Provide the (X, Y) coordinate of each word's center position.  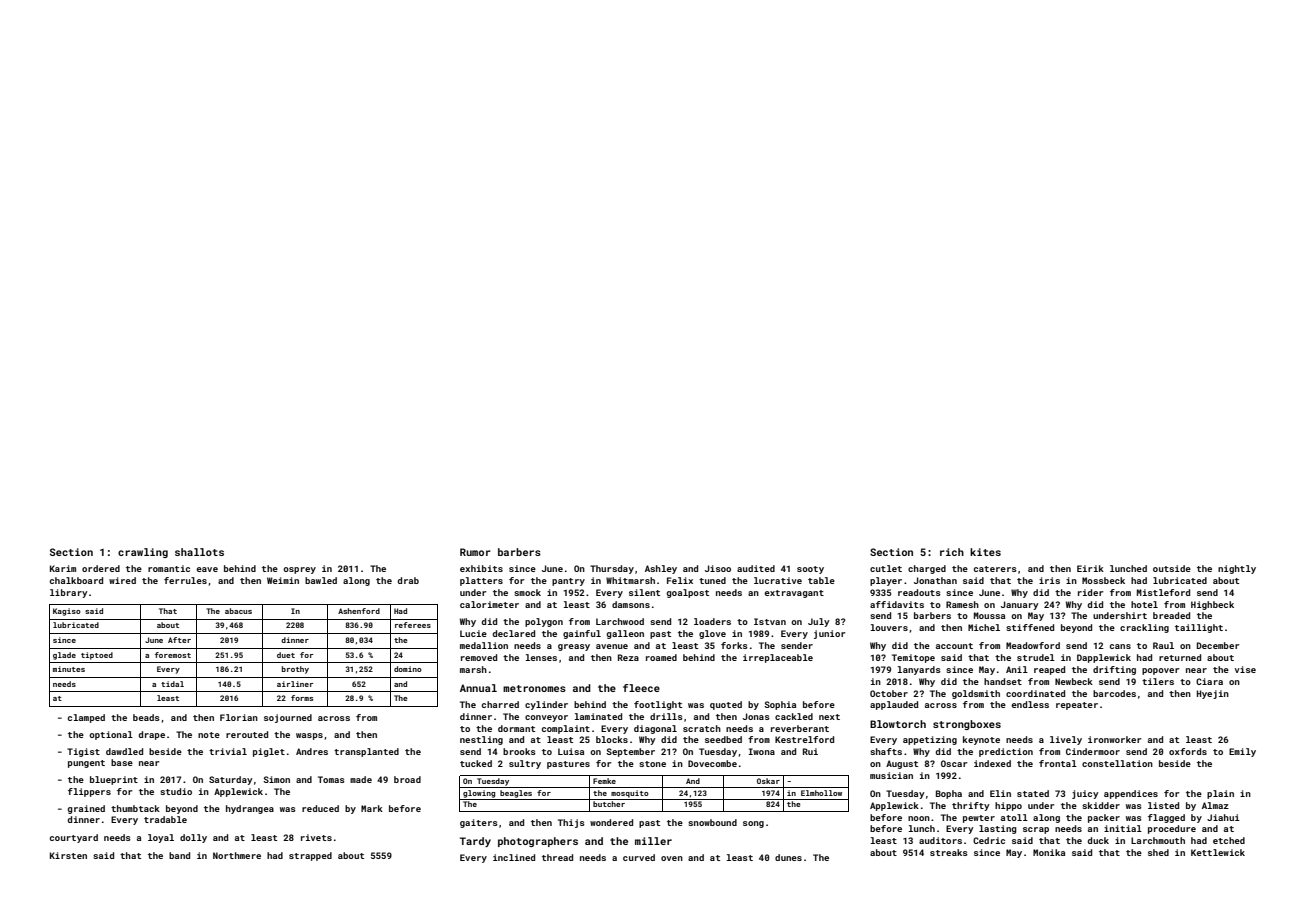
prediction (1006, 752)
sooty (810, 570)
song (753, 824)
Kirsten (68, 855)
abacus (238, 611)
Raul (1163, 645)
